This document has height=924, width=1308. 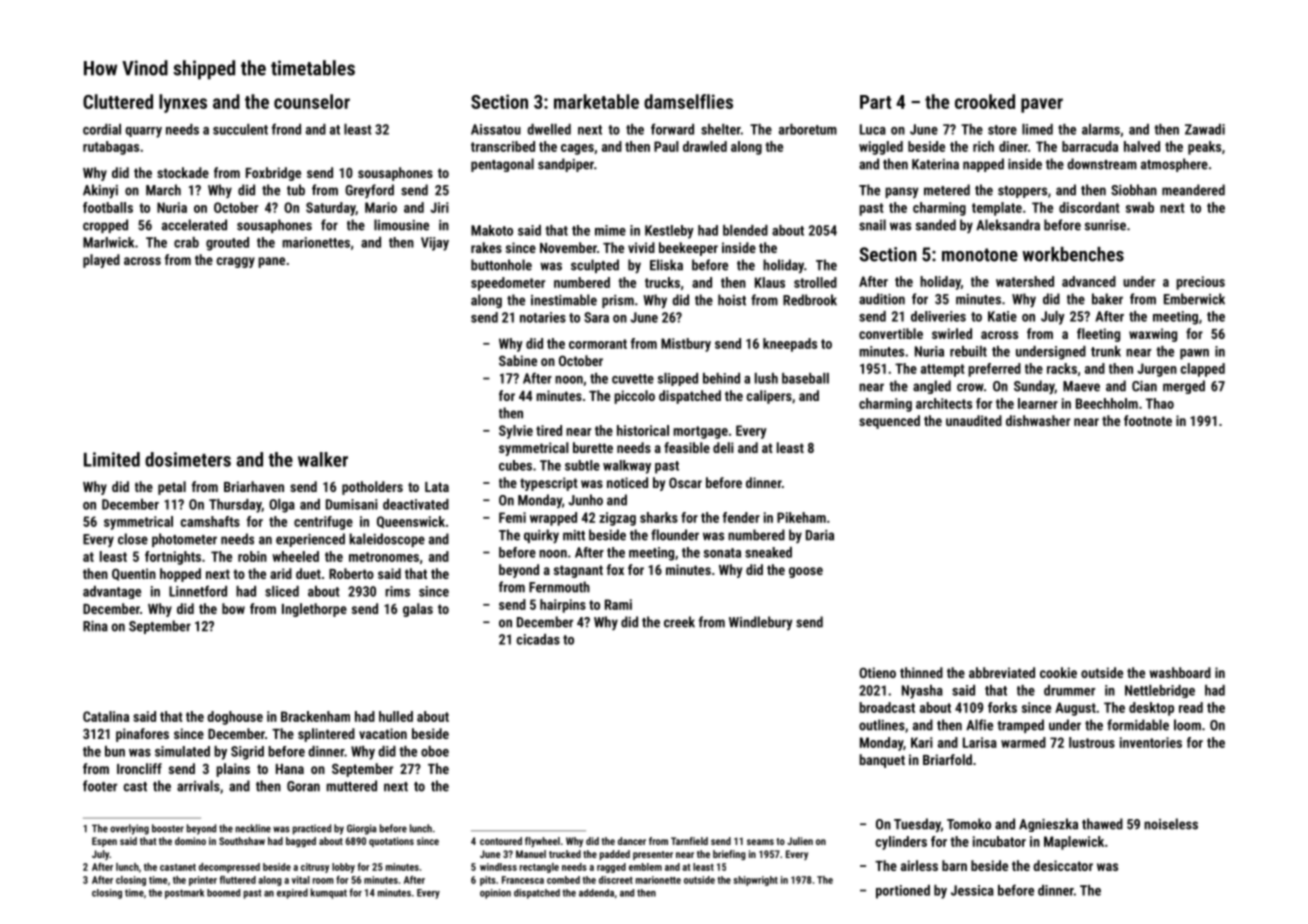 I want to click on postmark, so click(x=184, y=894).
